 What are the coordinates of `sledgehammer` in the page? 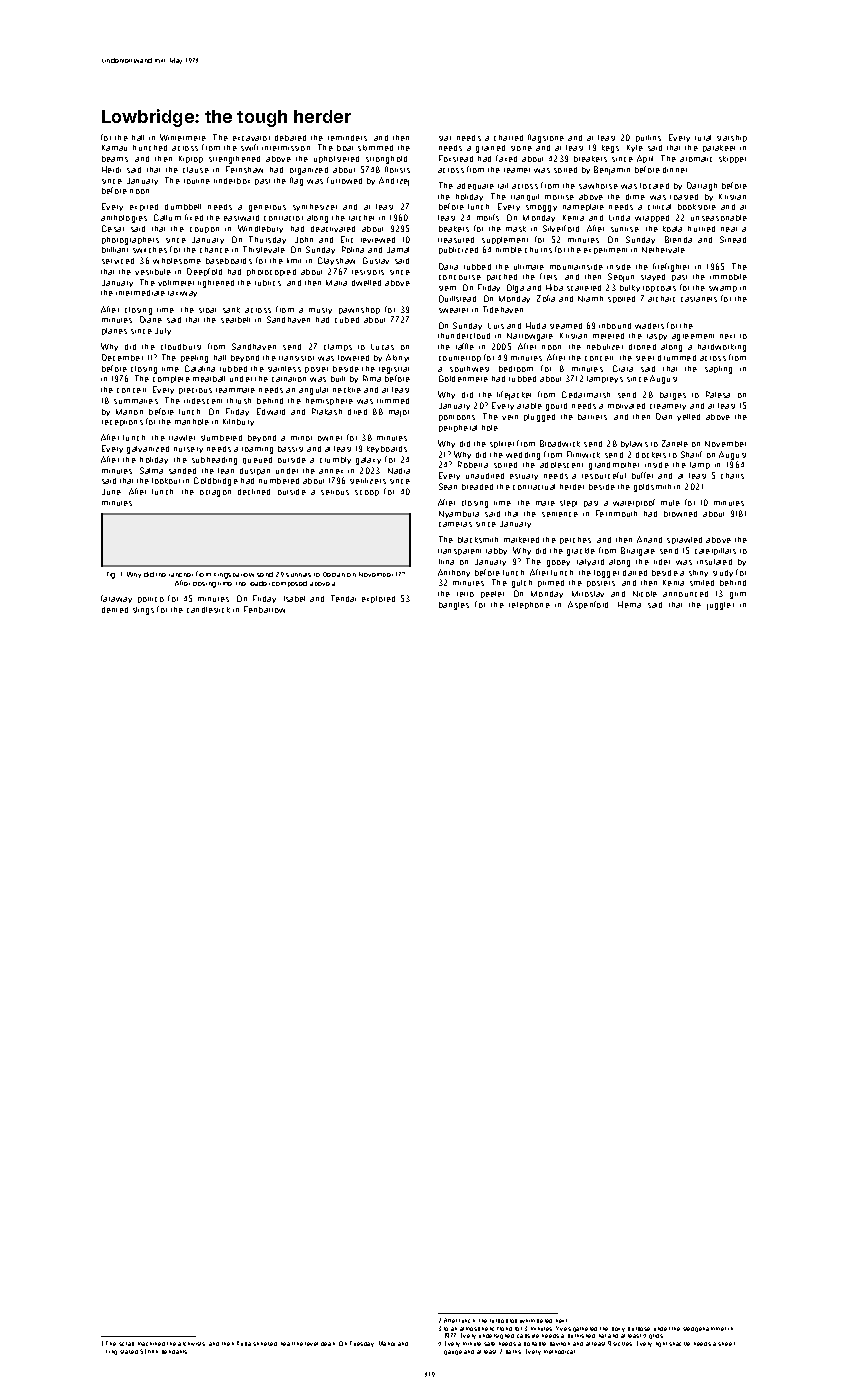 It's located at (704, 1329).
